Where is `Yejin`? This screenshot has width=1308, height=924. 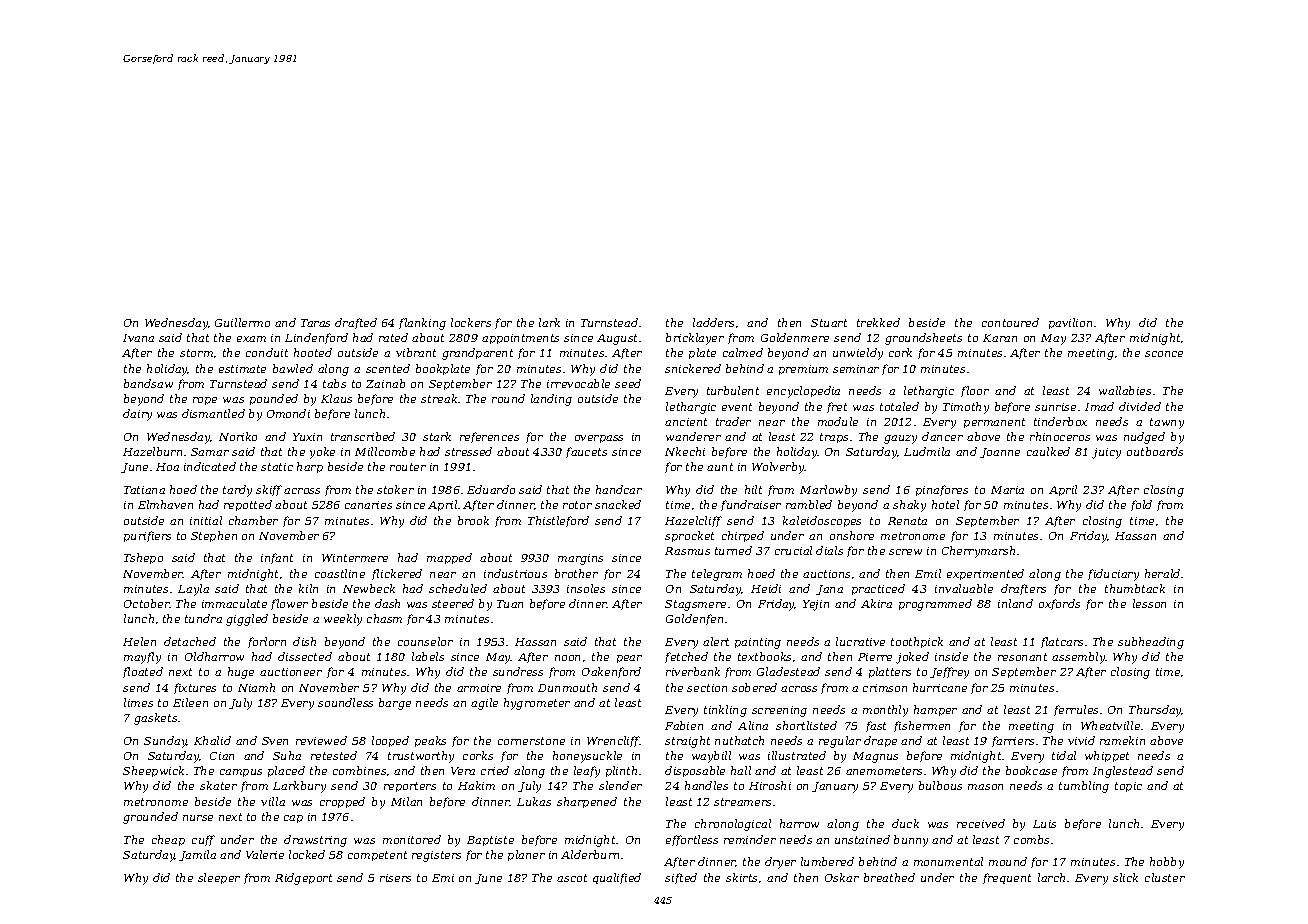 Yejin is located at coordinates (816, 605).
